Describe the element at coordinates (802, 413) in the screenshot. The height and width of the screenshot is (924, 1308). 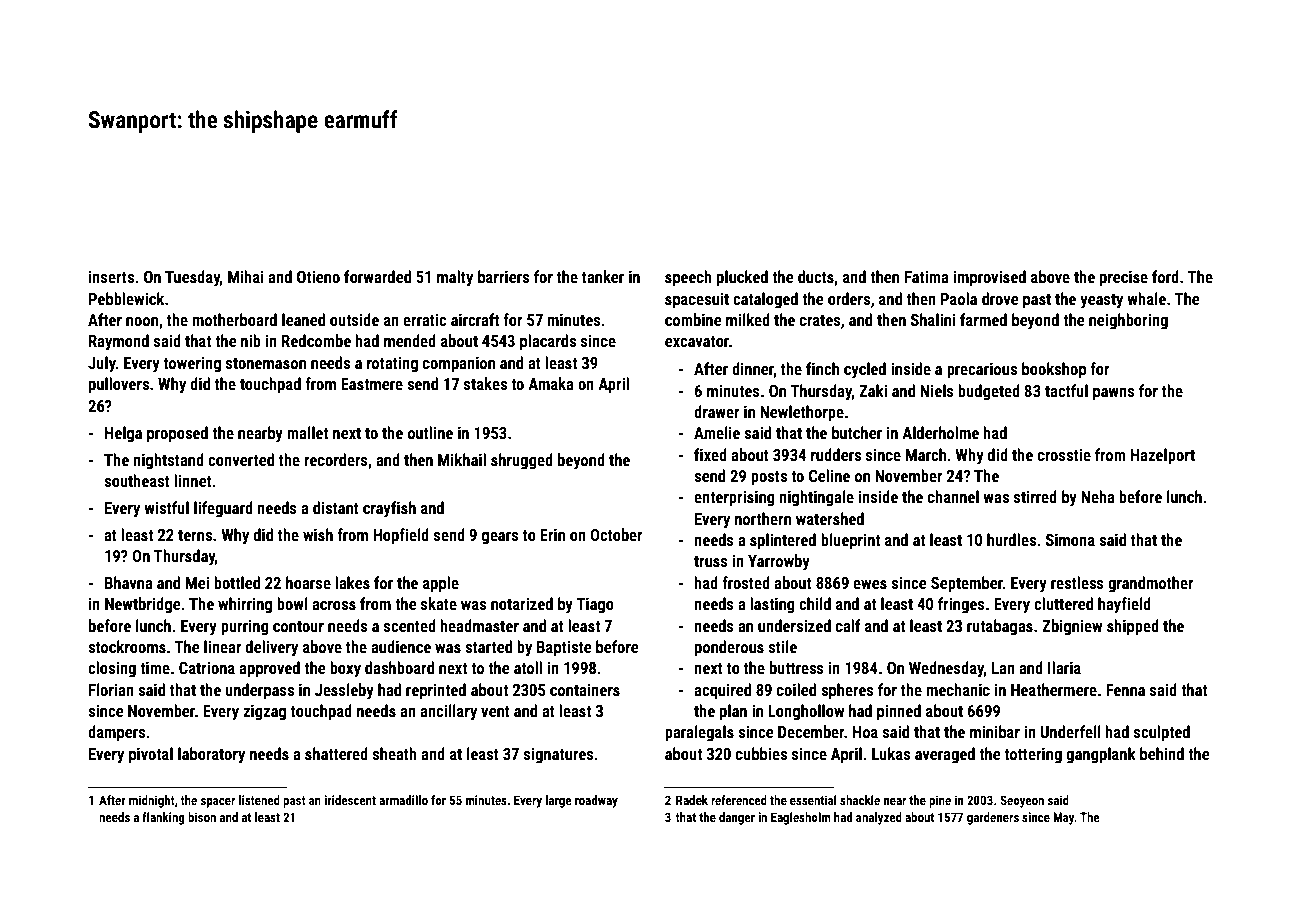
I see `Newlethorpe` at that location.
